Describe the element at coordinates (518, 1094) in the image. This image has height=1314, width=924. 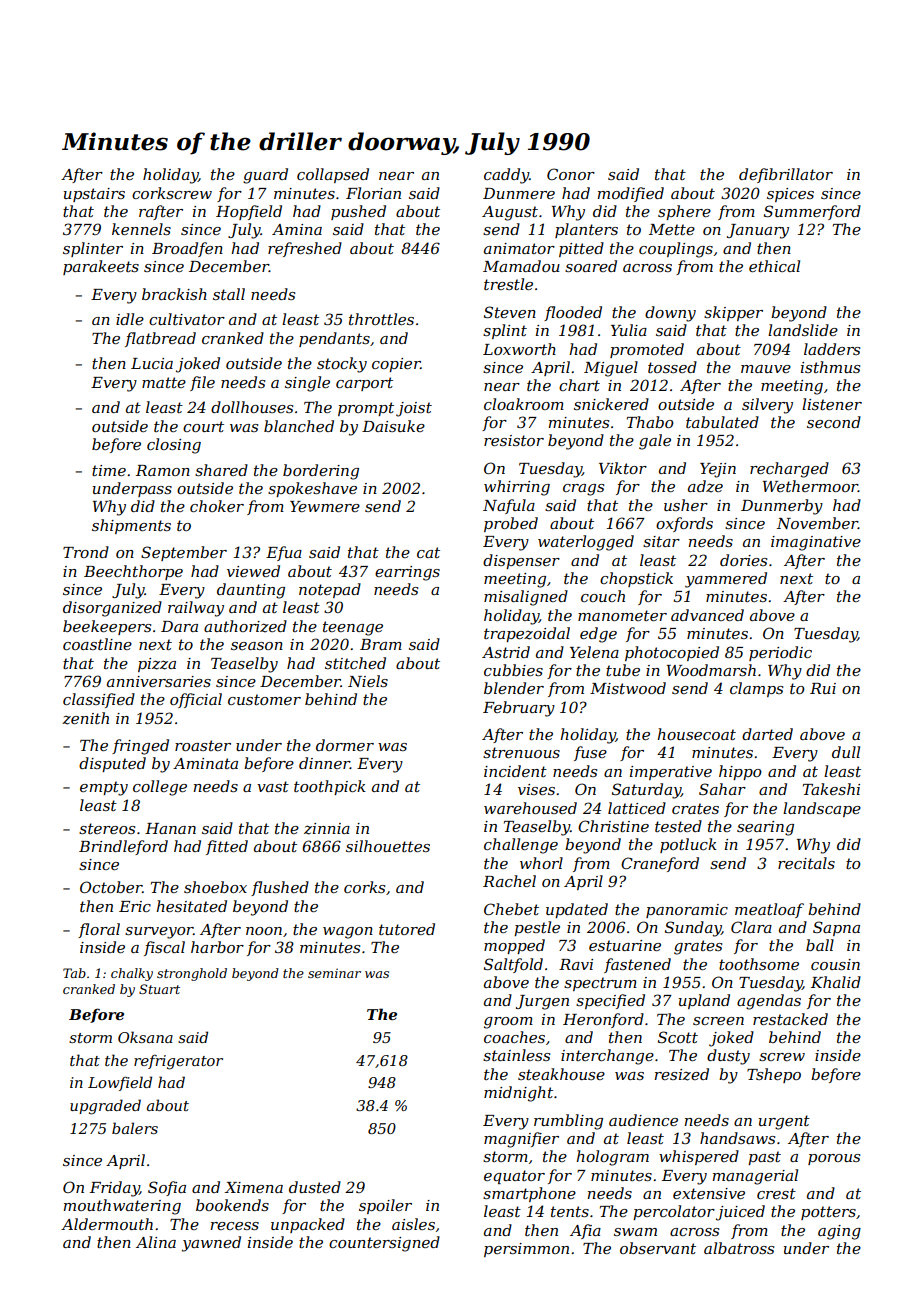
I see `midnight` at that location.
